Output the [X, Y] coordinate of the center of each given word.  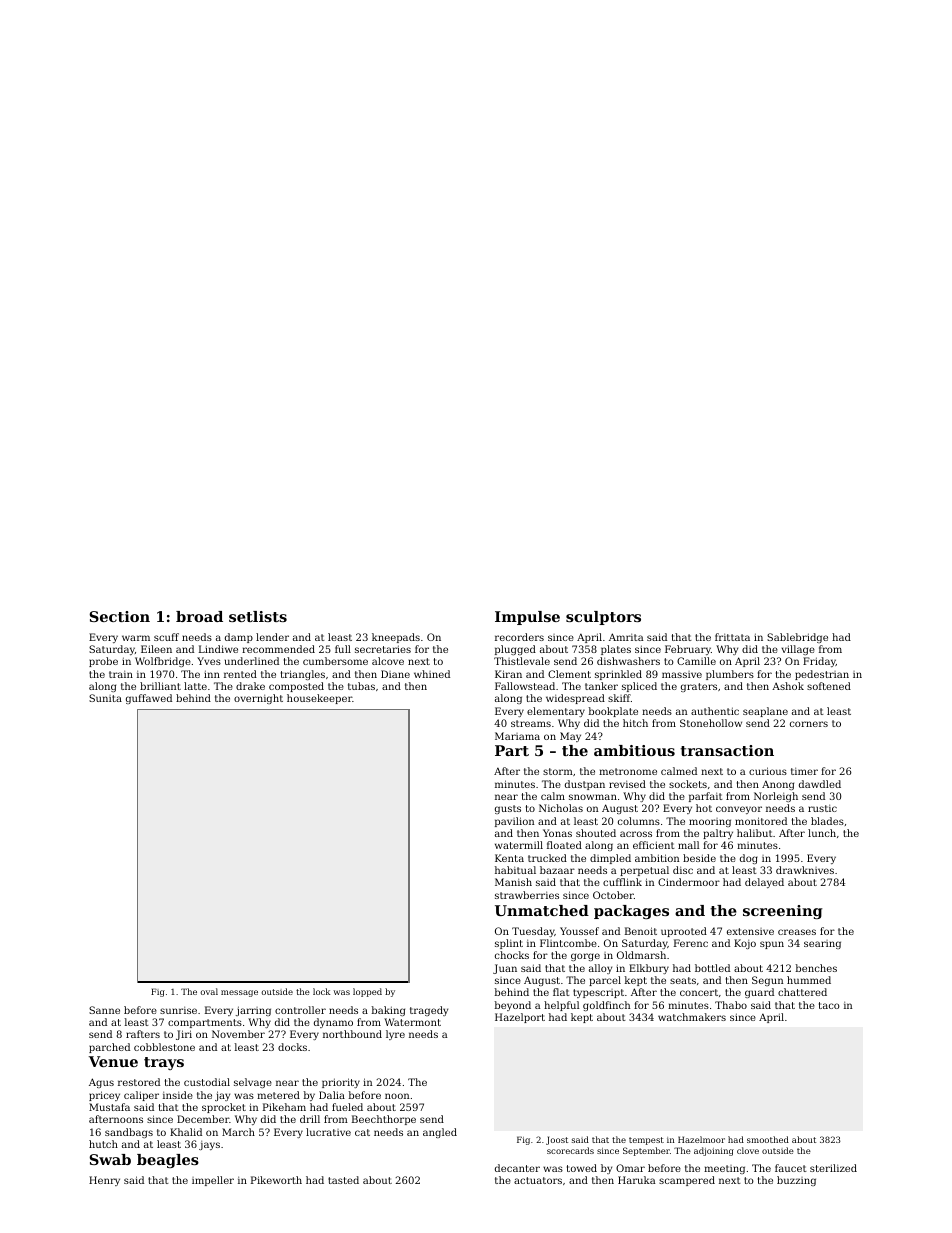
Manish [513, 882]
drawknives [805, 870]
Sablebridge [797, 638]
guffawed [149, 699]
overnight [258, 699]
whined [432, 674]
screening [782, 912]
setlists [258, 616]
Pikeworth [276, 1180]
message [239, 993]
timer [804, 771]
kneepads [396, 638]
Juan [505, 969]
